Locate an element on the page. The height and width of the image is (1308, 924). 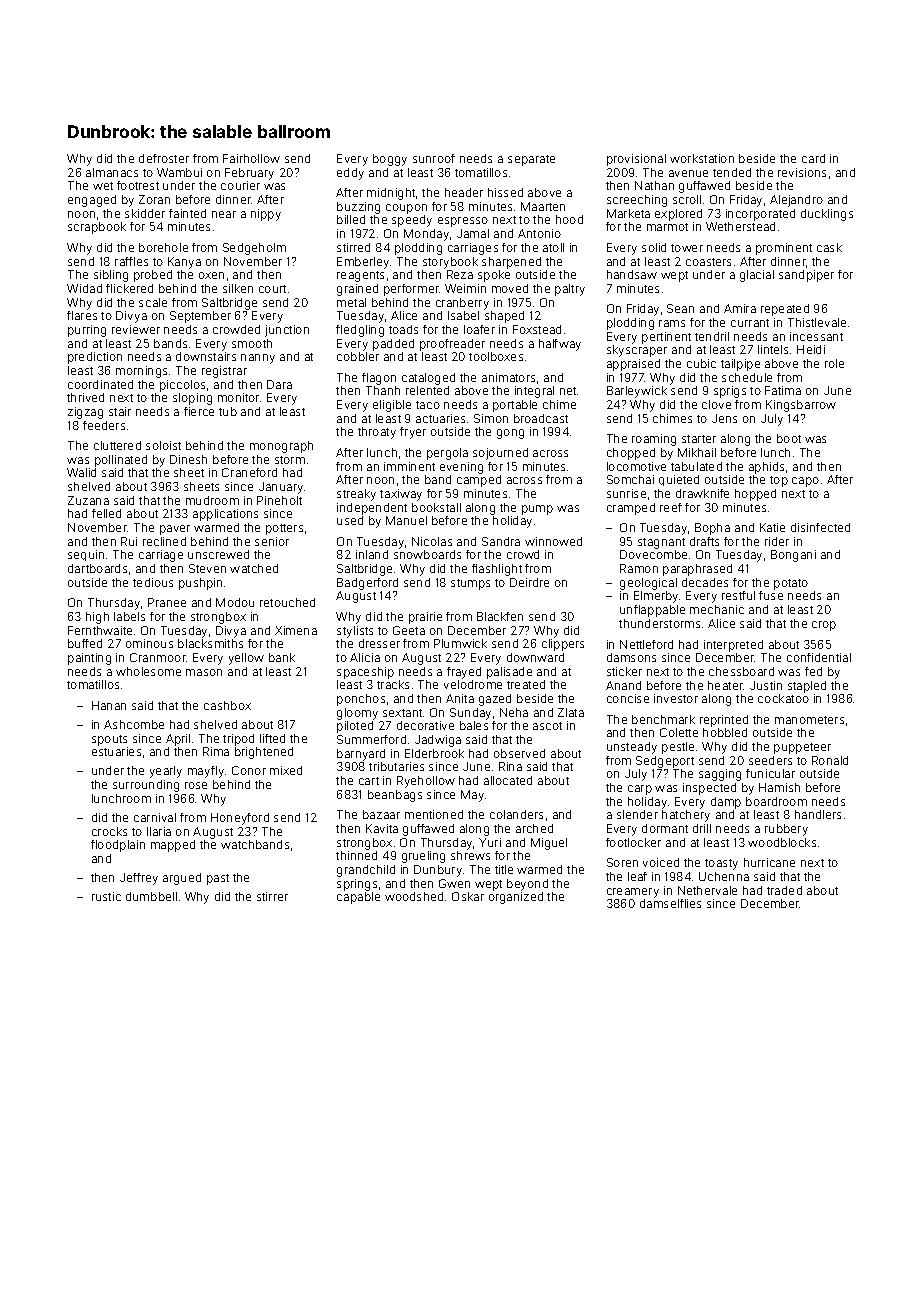
hobbled is located at coordinates (725, 732).
